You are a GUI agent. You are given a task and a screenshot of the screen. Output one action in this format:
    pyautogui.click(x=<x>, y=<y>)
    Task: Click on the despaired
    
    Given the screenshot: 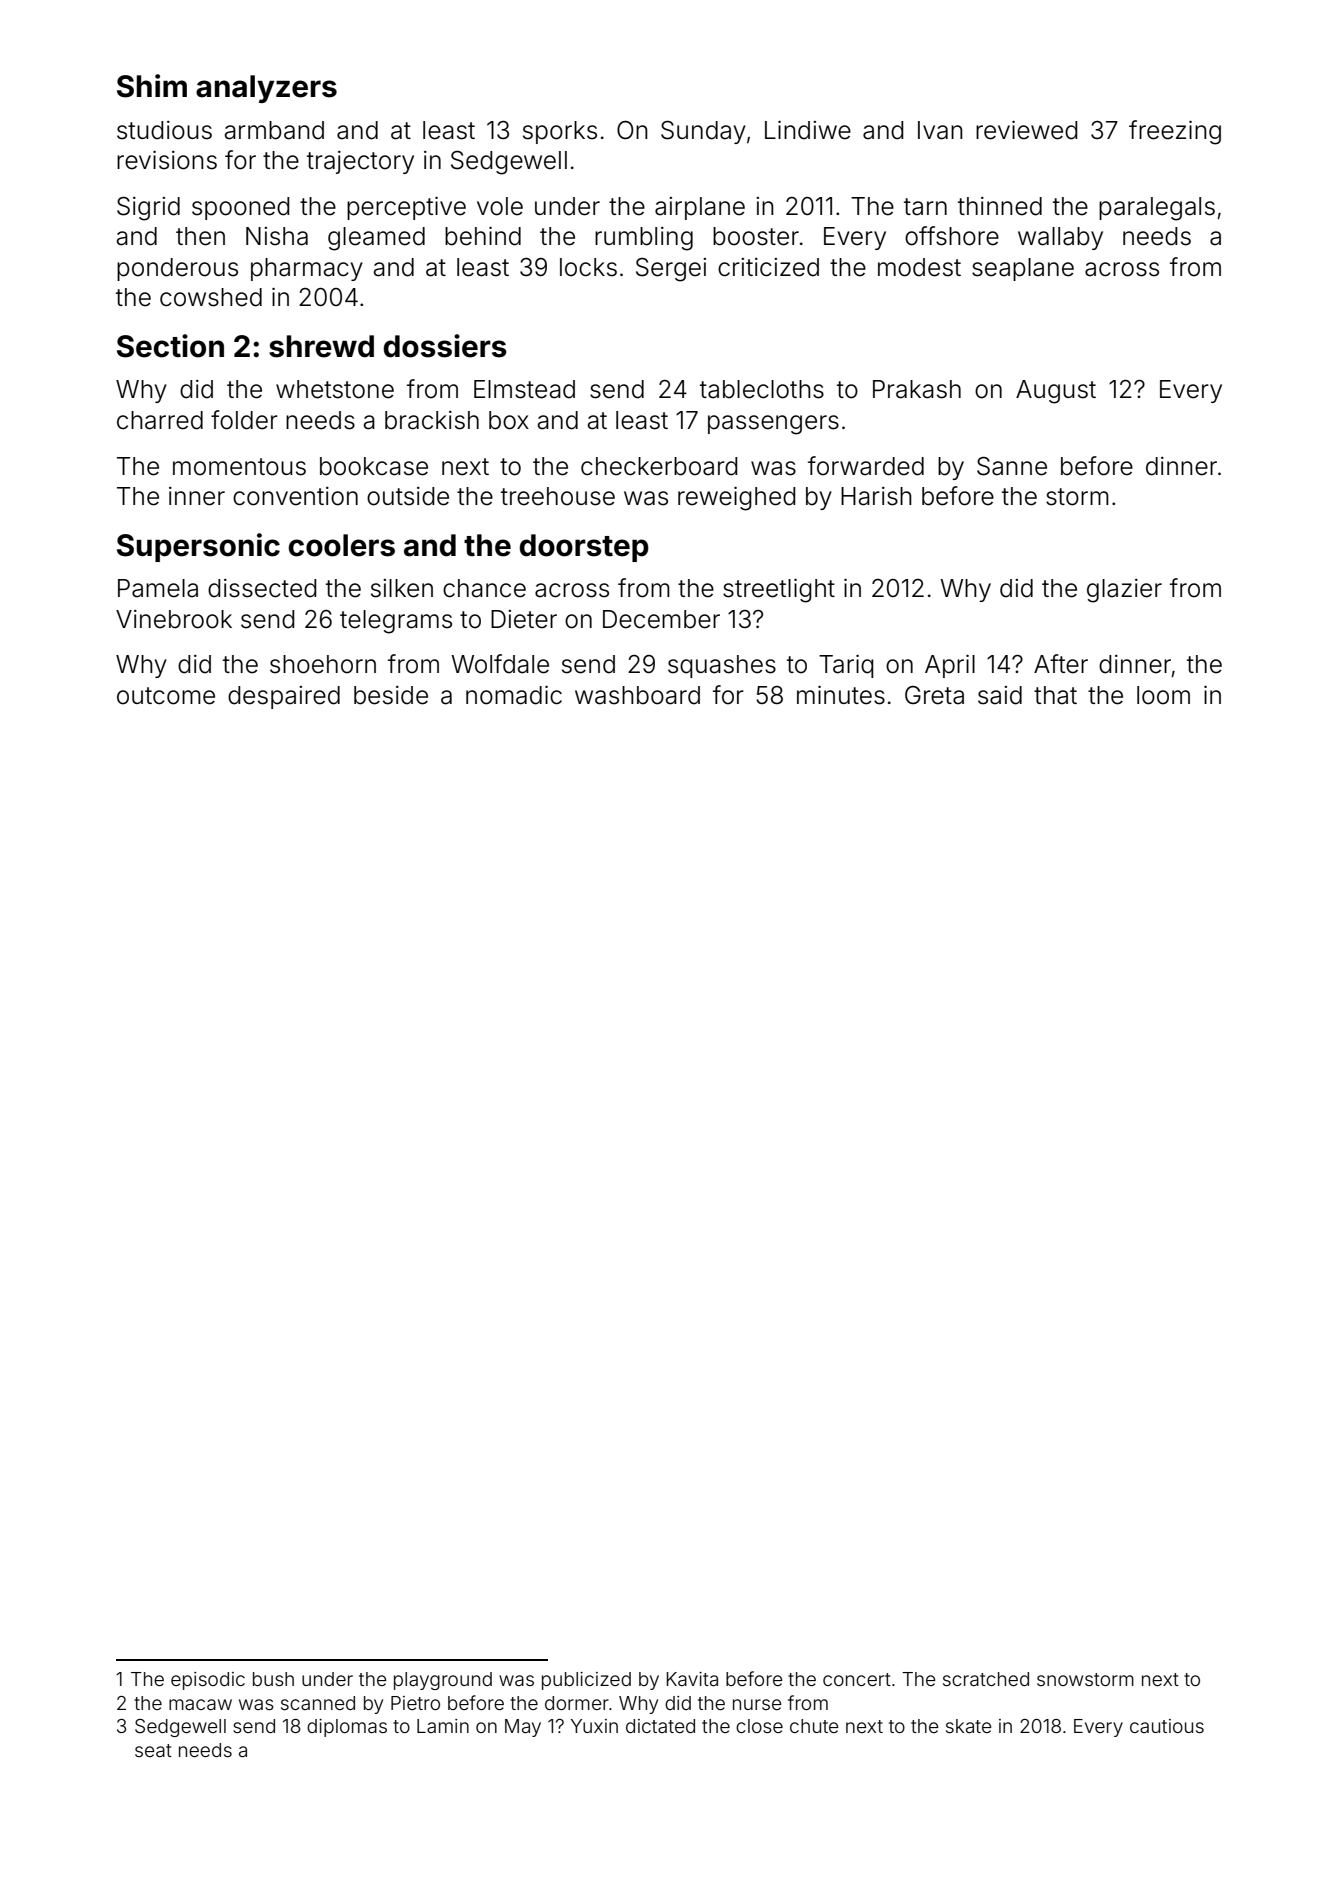 What is the action you would take?
    pyautogui.click(x=284, y=697)
